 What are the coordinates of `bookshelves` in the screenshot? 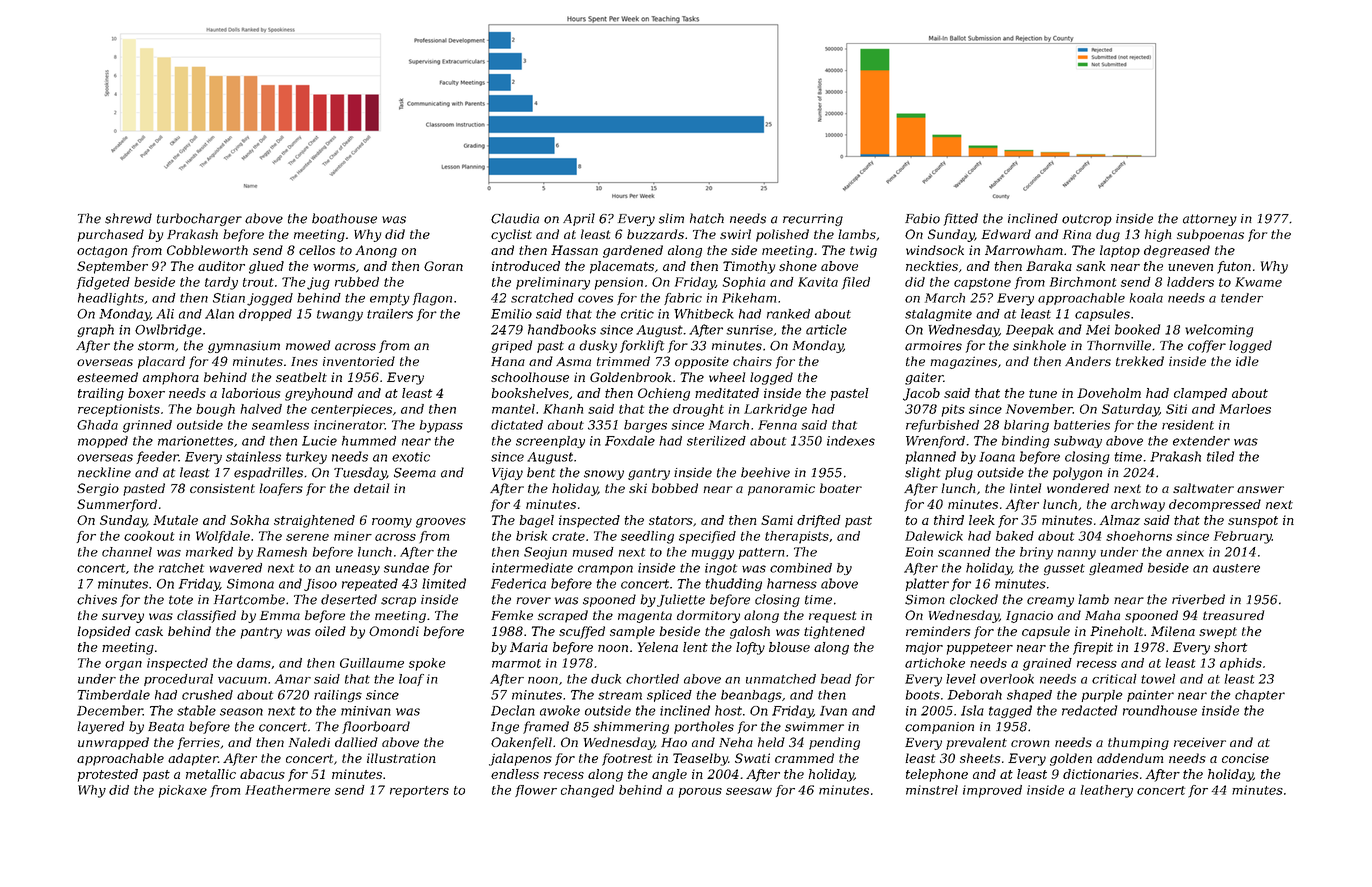 It's located at (530, 393).
